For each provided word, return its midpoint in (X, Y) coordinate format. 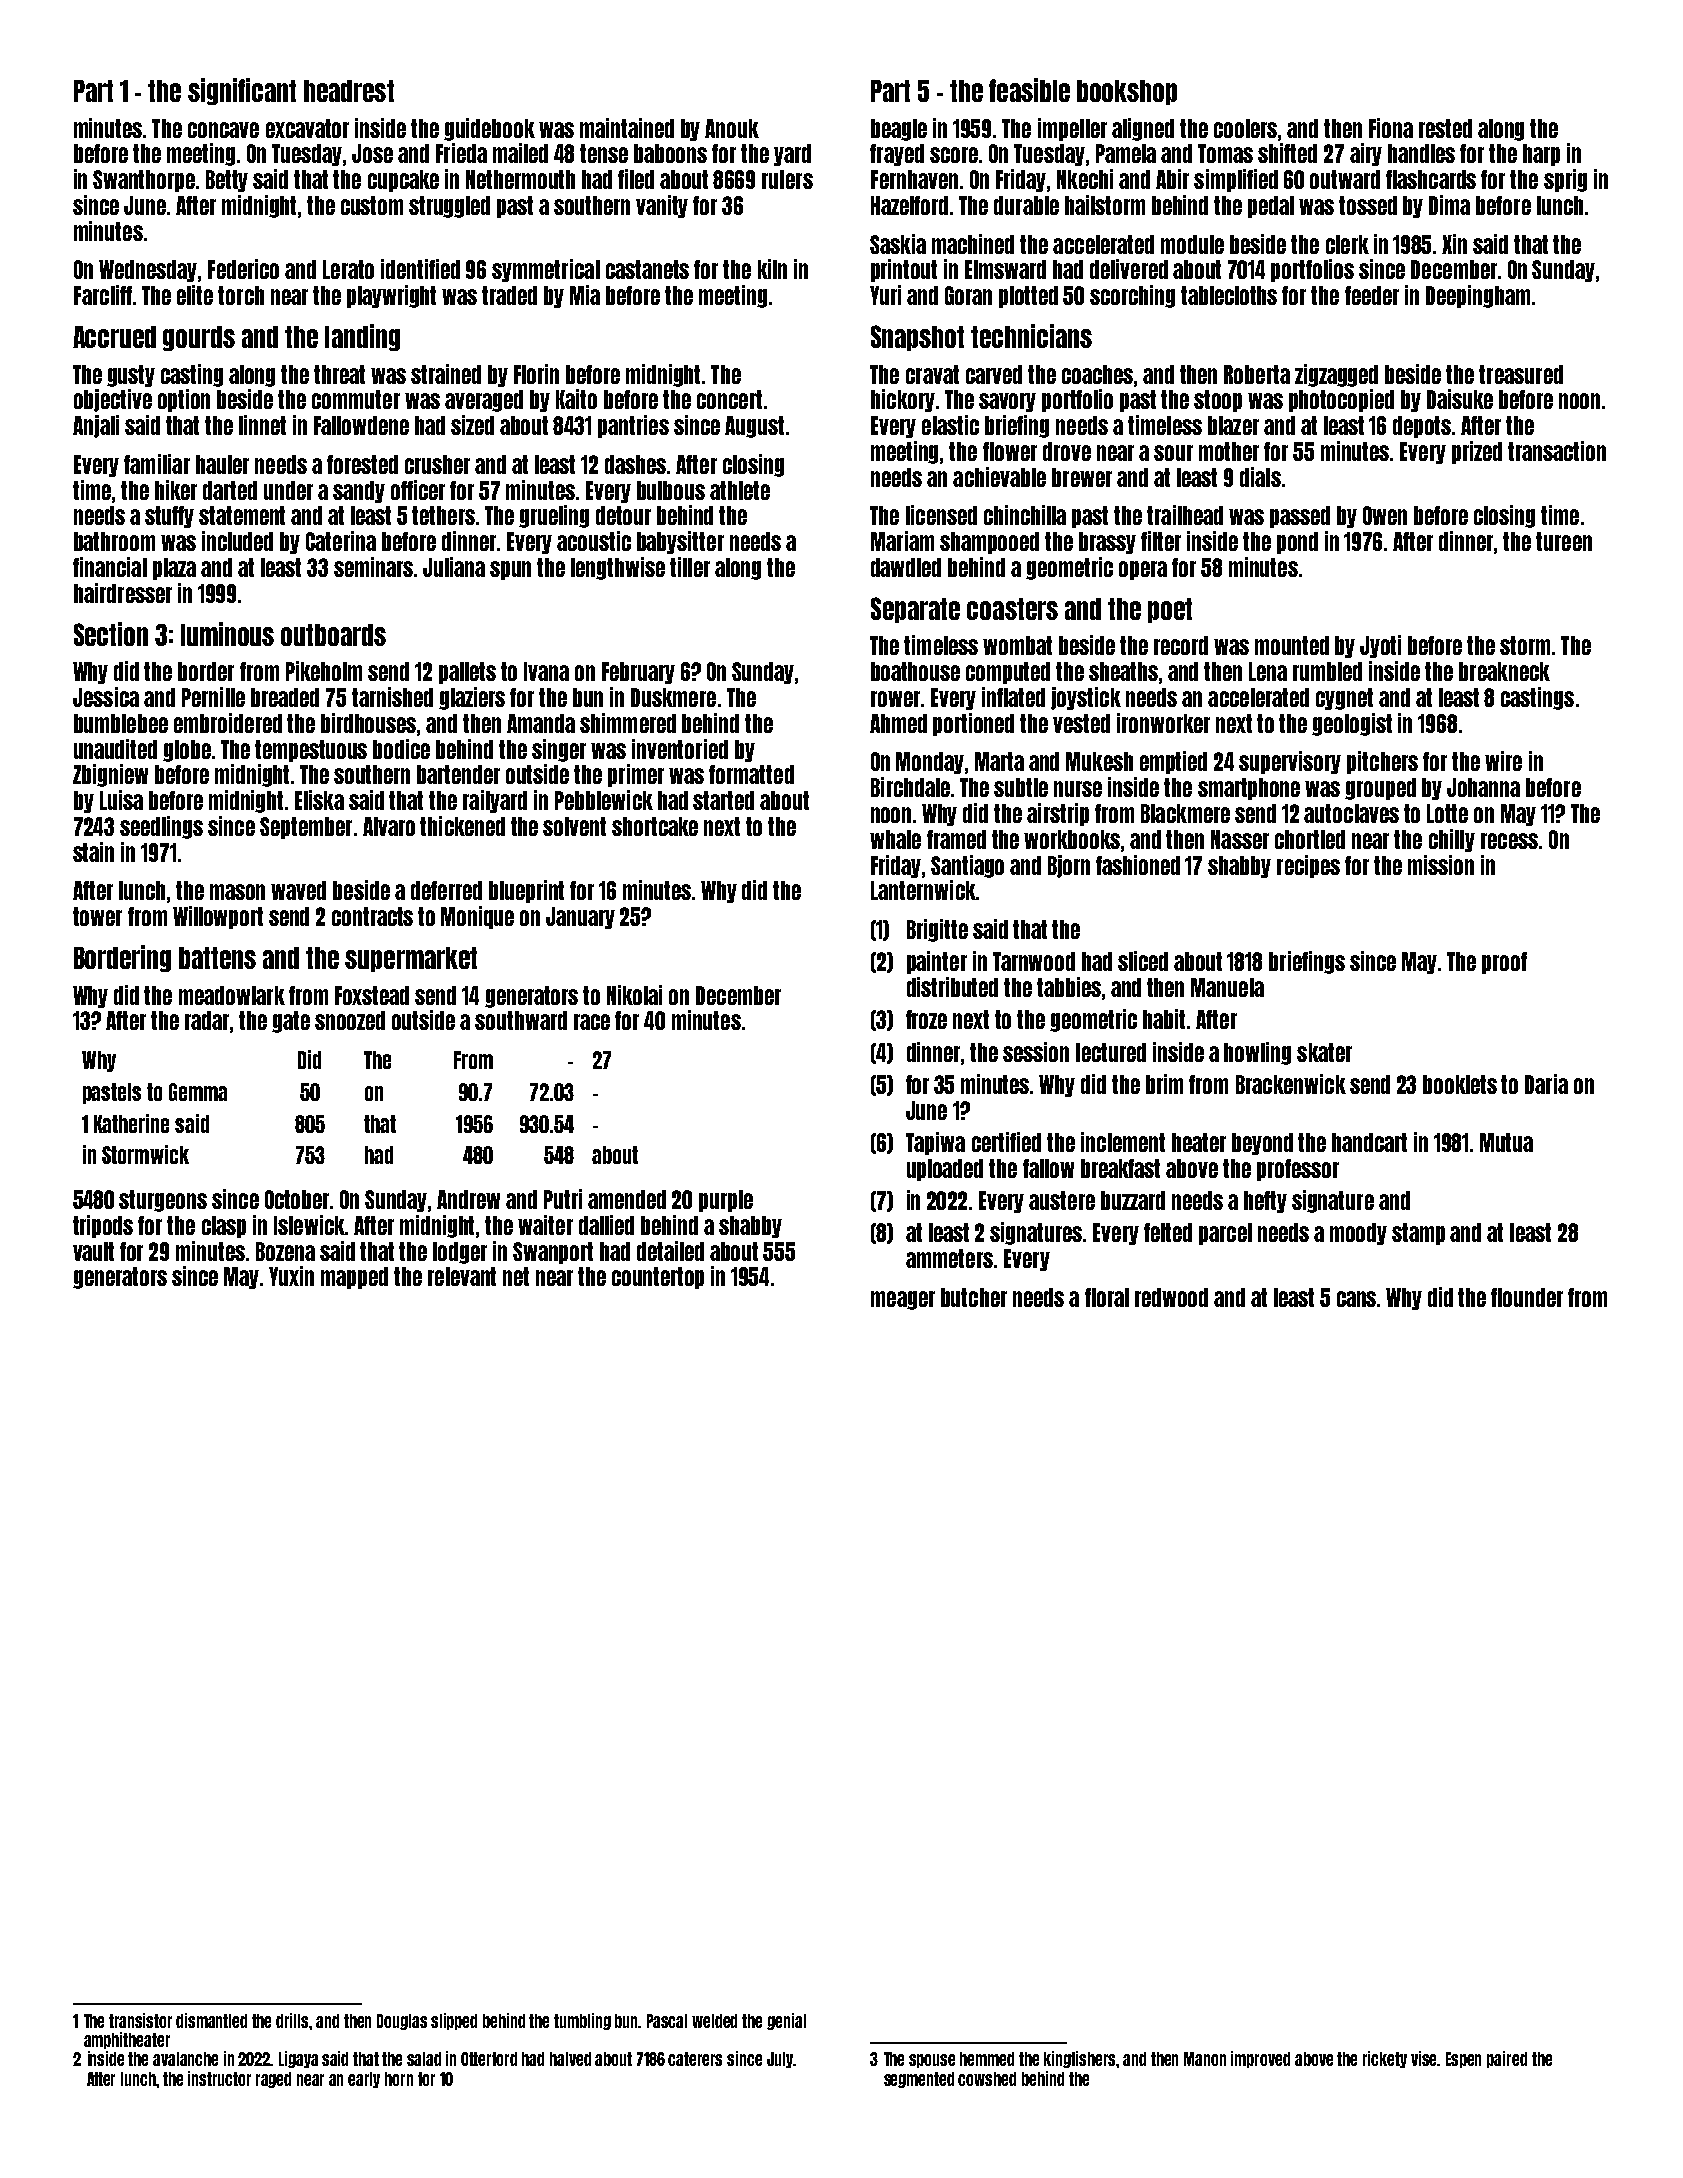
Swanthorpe (144, 181)
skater (1324, 1052)
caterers (695, 2059)
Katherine (131, 1123)
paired (1507, 2059)
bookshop (1127, 92)
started (723, 800)
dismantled (211, 2020)
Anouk (732, 128)
